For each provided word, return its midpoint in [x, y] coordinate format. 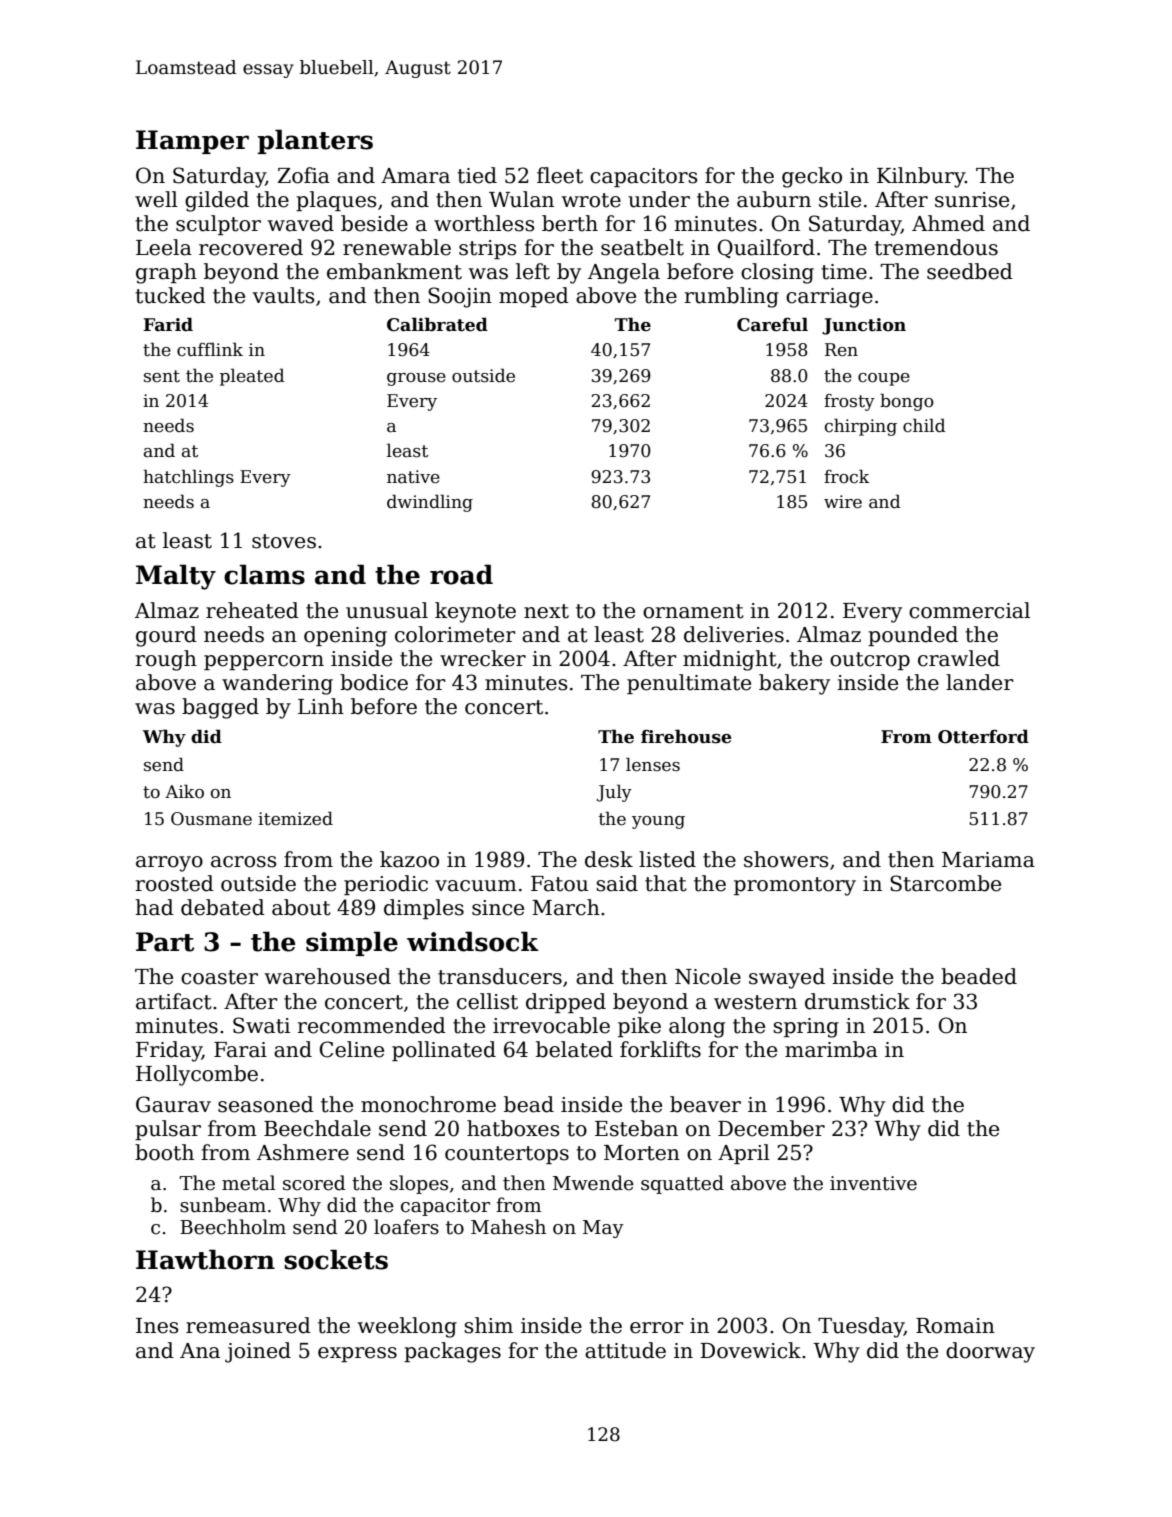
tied [477, 175]
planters [315, 141]
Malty [176, 577]
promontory [795, 886]
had [154, 907]
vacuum [476, 886]
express [357, 1354]
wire [843, 502]
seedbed [970, 271]
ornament [693, 611]
